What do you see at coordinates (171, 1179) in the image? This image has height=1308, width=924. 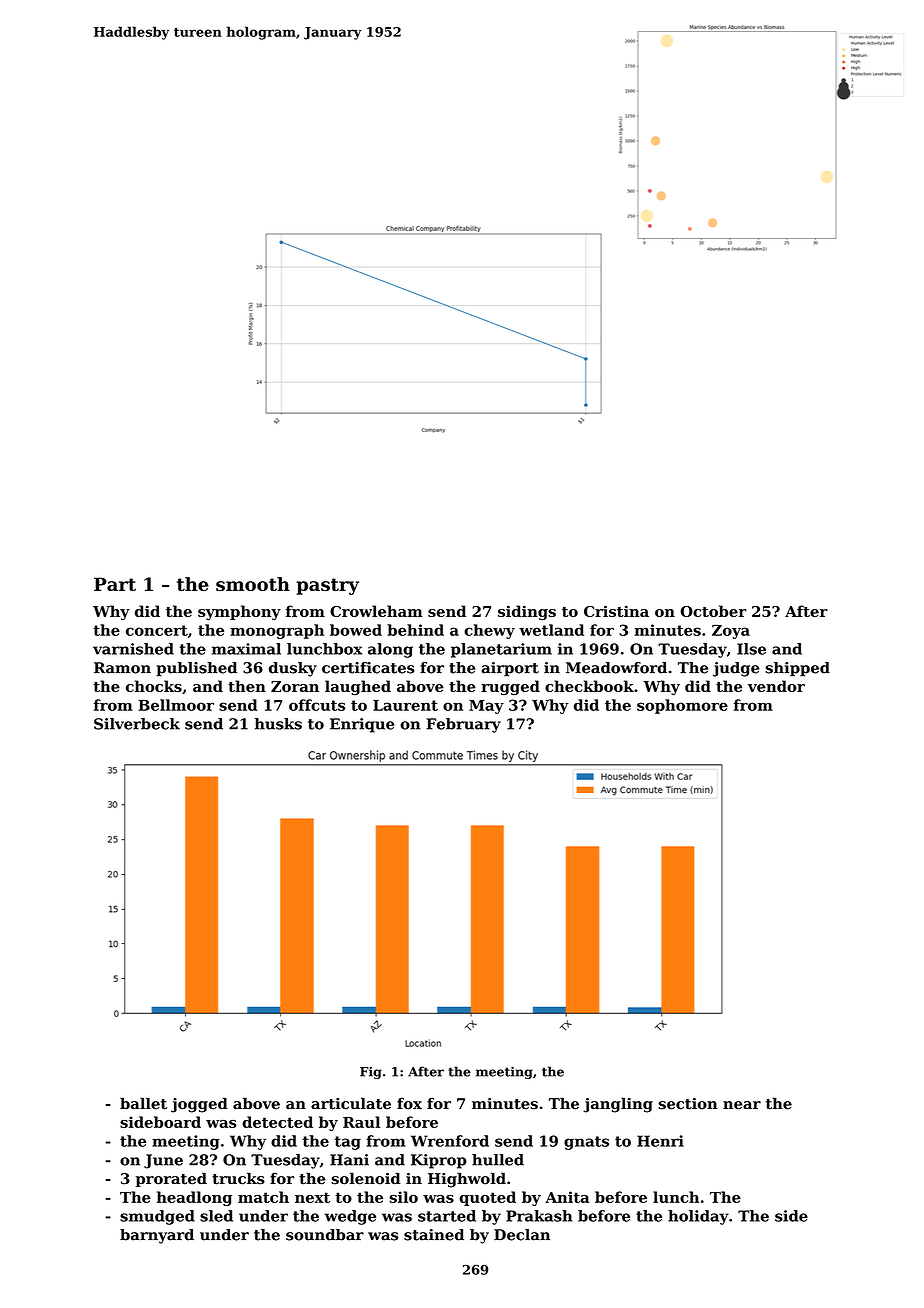 I see `prorated` at bounding box center [171, 1179].
